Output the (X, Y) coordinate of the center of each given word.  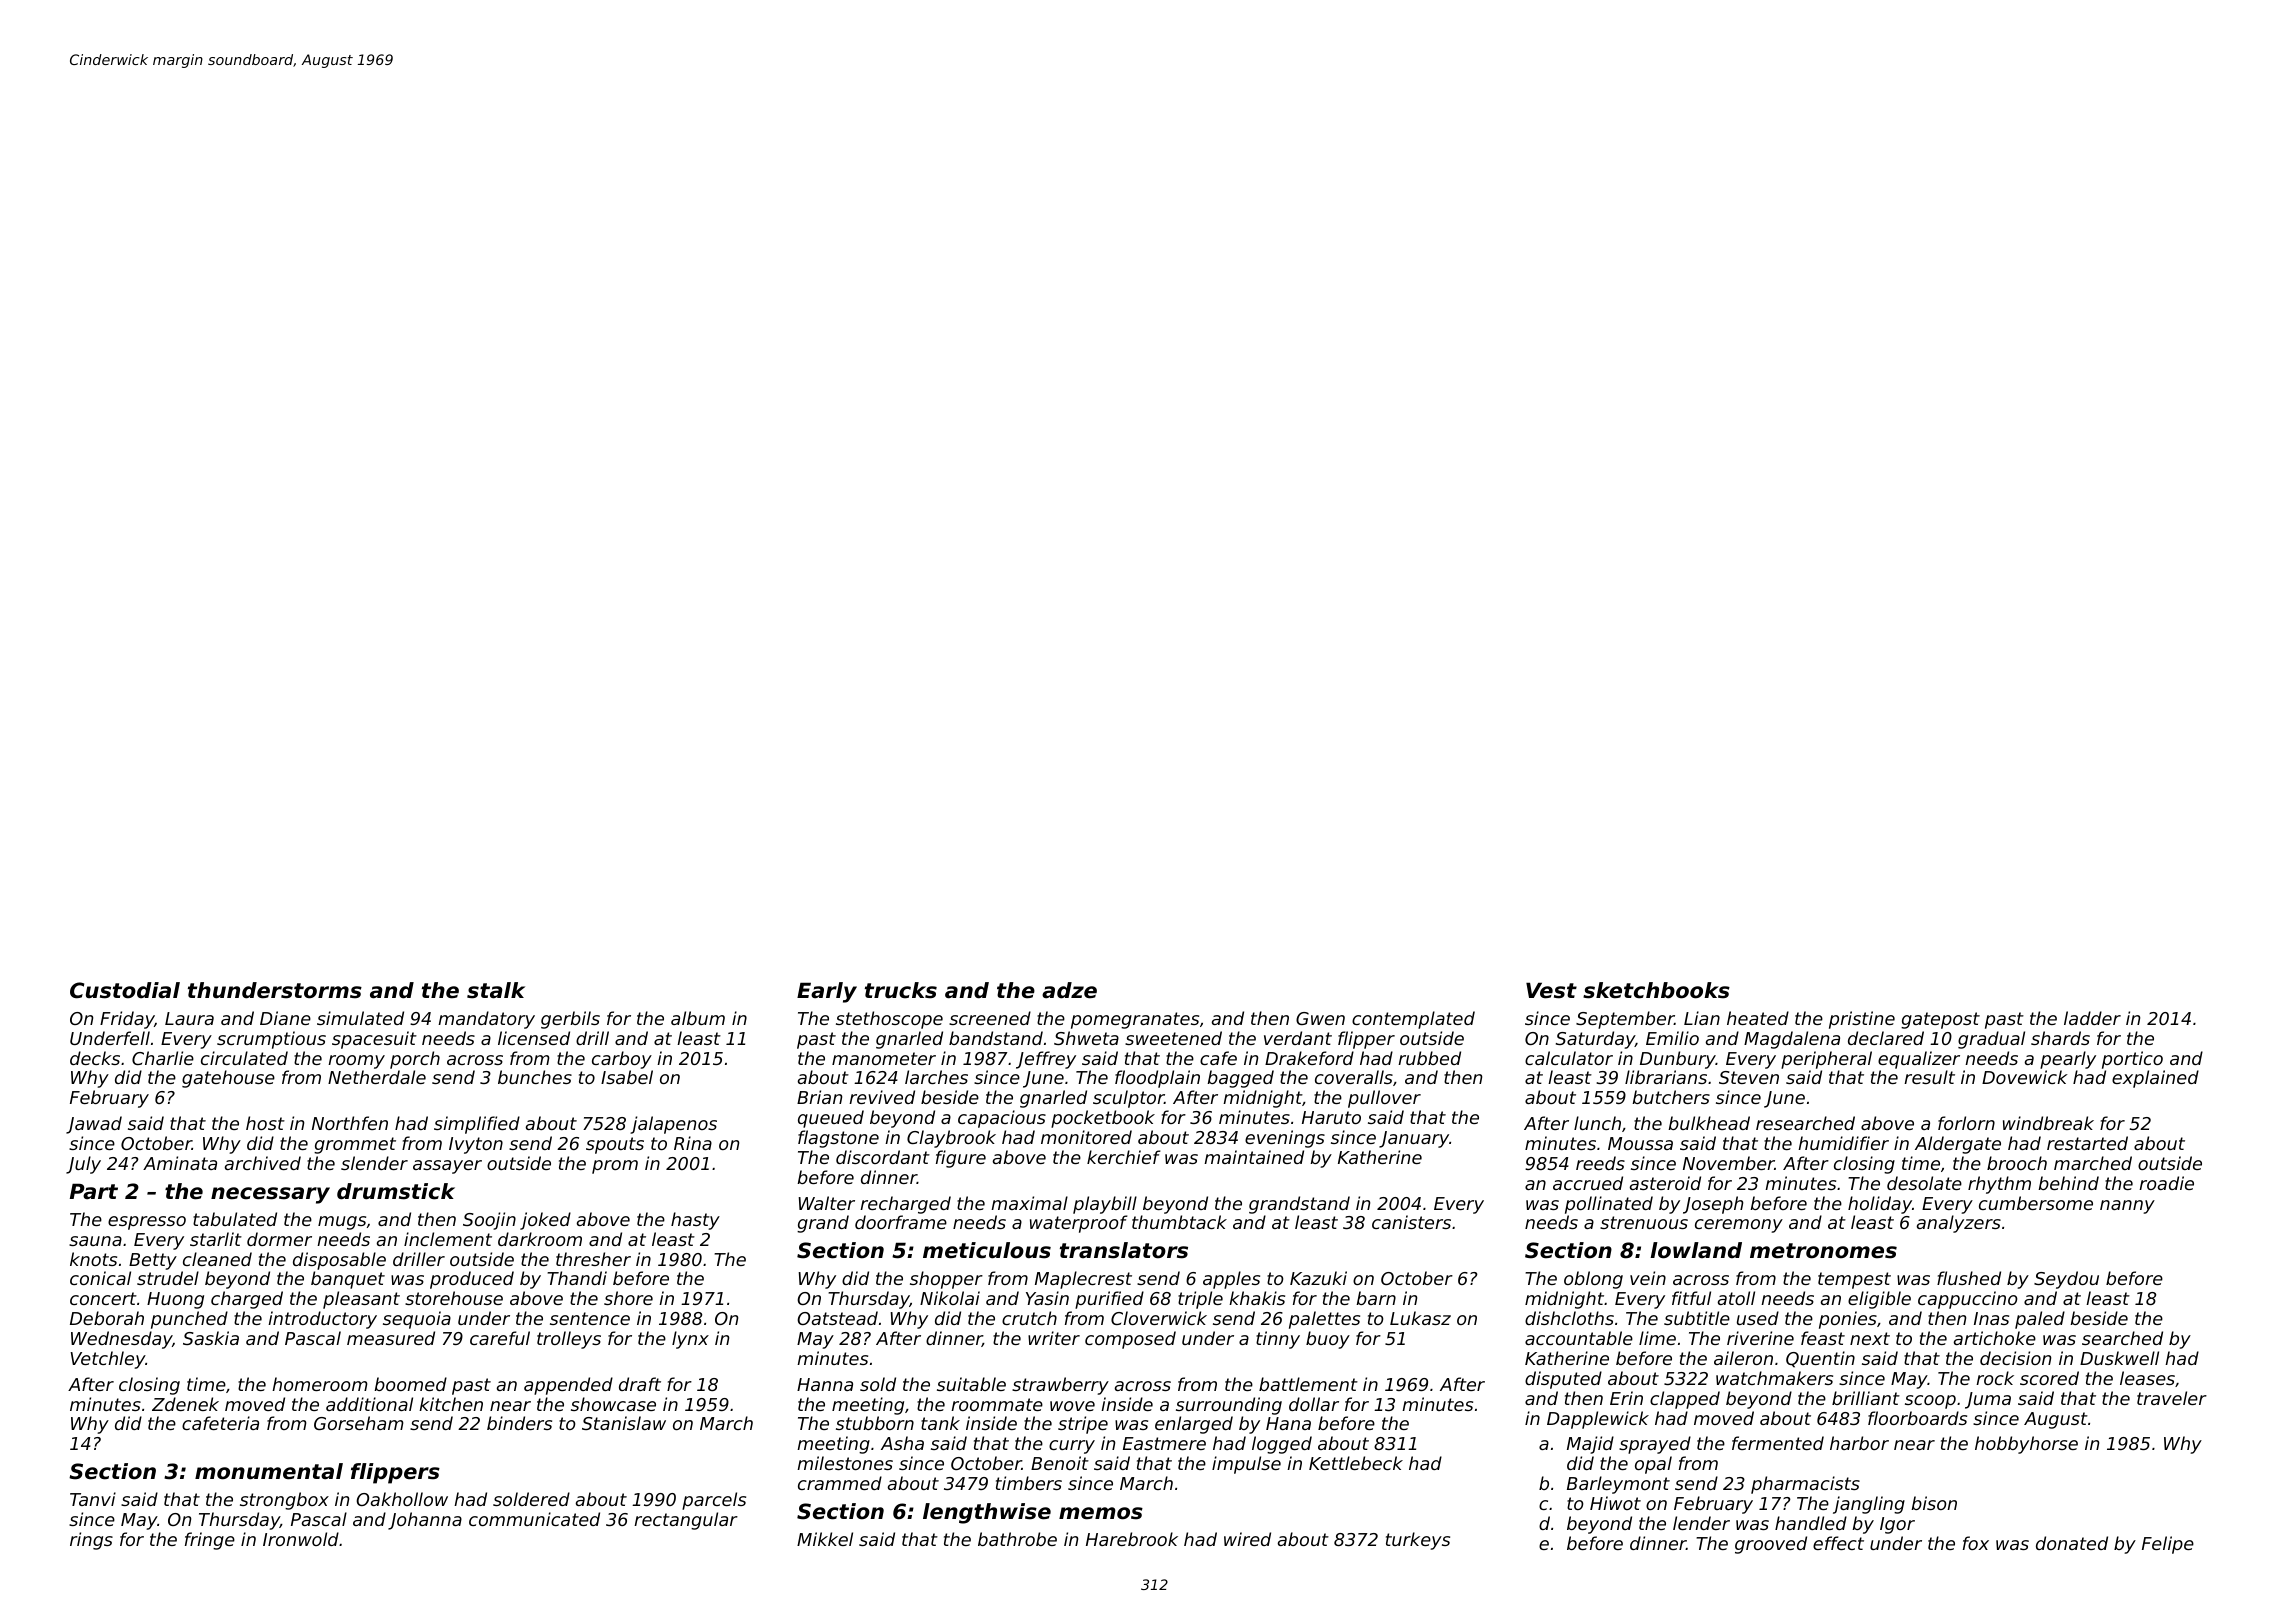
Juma (1988, 1400)
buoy (1328, 1340)
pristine (1862, 1020)
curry (1072, 1447)
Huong (175, 1300)
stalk (496, 990)
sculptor (1129, 1099)
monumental (269, 1471)
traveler (2172, 1398)
